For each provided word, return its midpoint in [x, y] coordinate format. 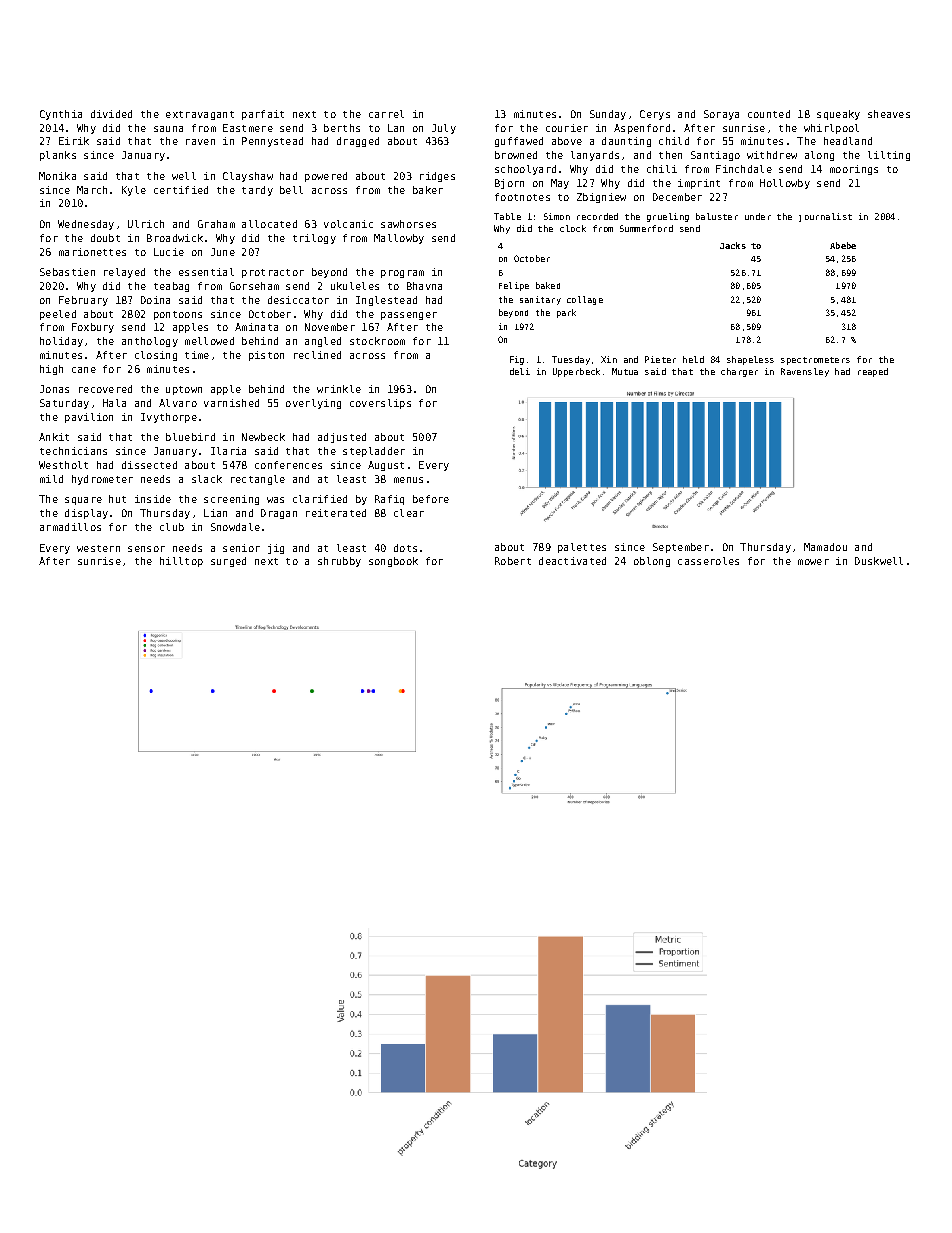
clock [573, 228]
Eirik [74, 141]
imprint [699, 184]
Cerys [655, 115]
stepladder [374, 452]
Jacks [733, 245]
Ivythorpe [169, 418]
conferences [288, 465]
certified [181, 190]
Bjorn [509, 184]
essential [206, 272]
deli [520, 371]
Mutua [625, 371]
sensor [146, 549]
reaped [873, 372]
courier [567, 128]
